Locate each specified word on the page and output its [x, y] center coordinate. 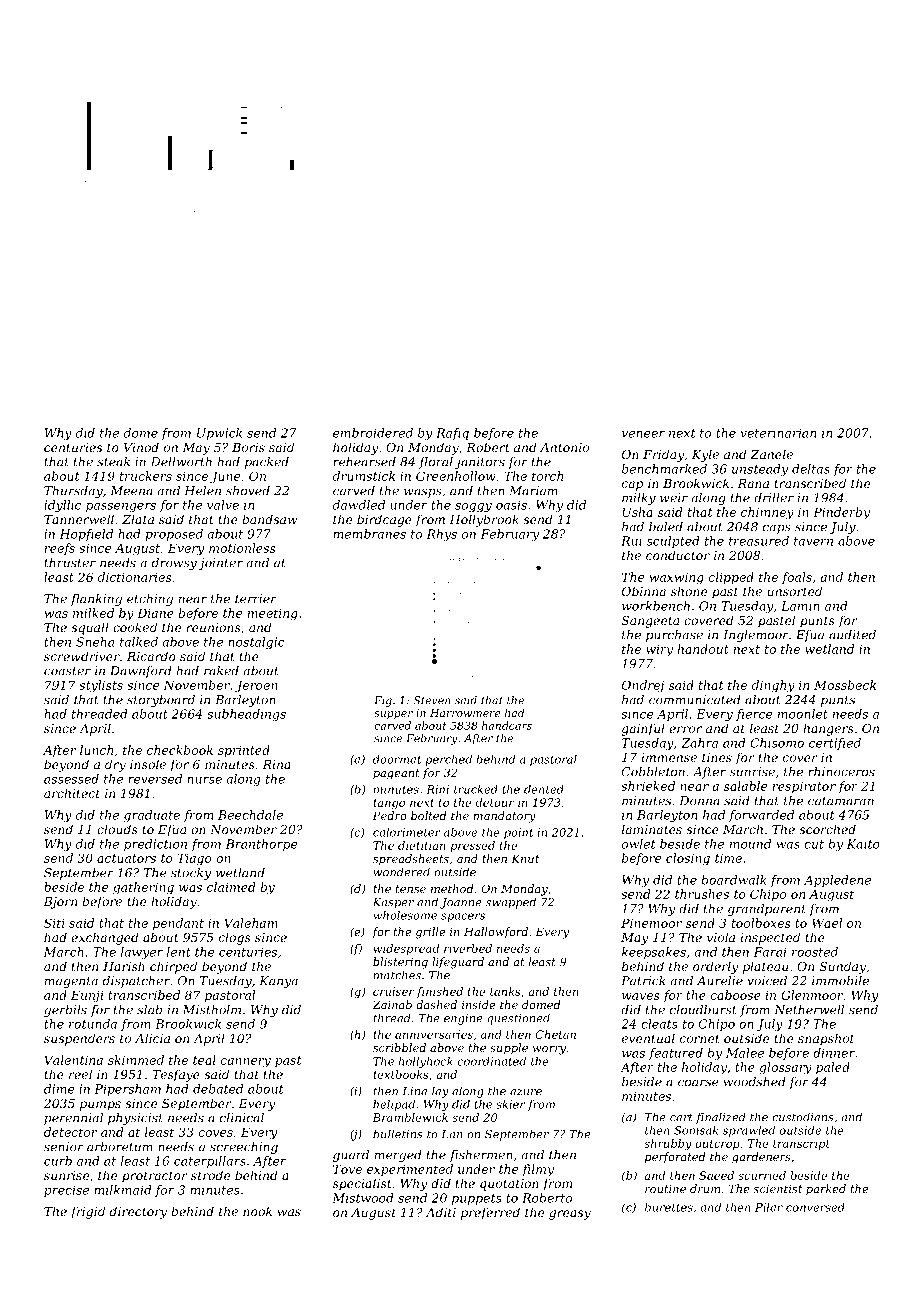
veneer [643, 434]
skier [510, 1104]
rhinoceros [841, 772]
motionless [242, 548]
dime [59, 1089]
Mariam [533, 491]
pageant [396, 774]
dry [115, 765]
